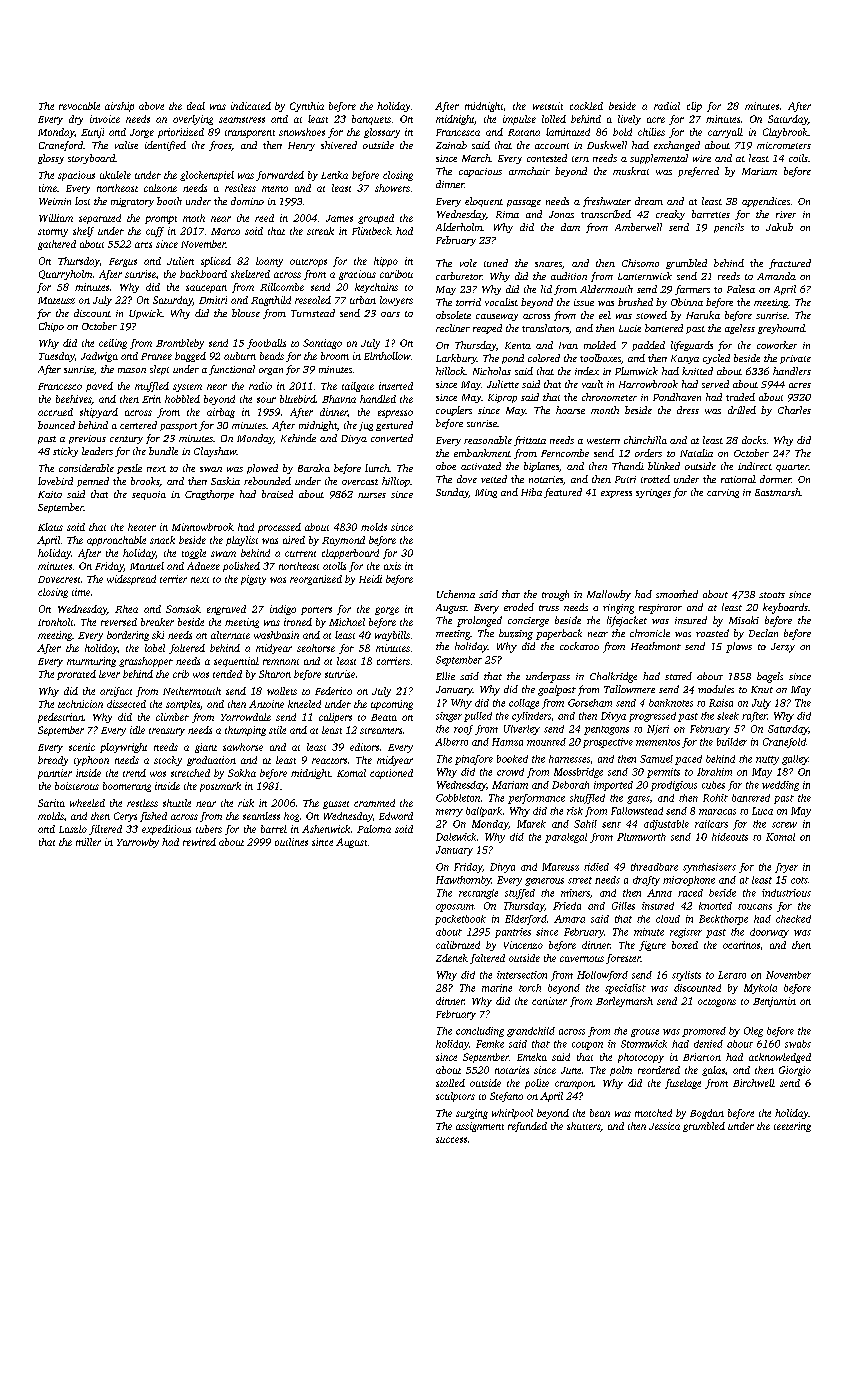  What do you see at coordinates (686, 976) in the document?
I see `stylists` at bounding box center [686, 976].
